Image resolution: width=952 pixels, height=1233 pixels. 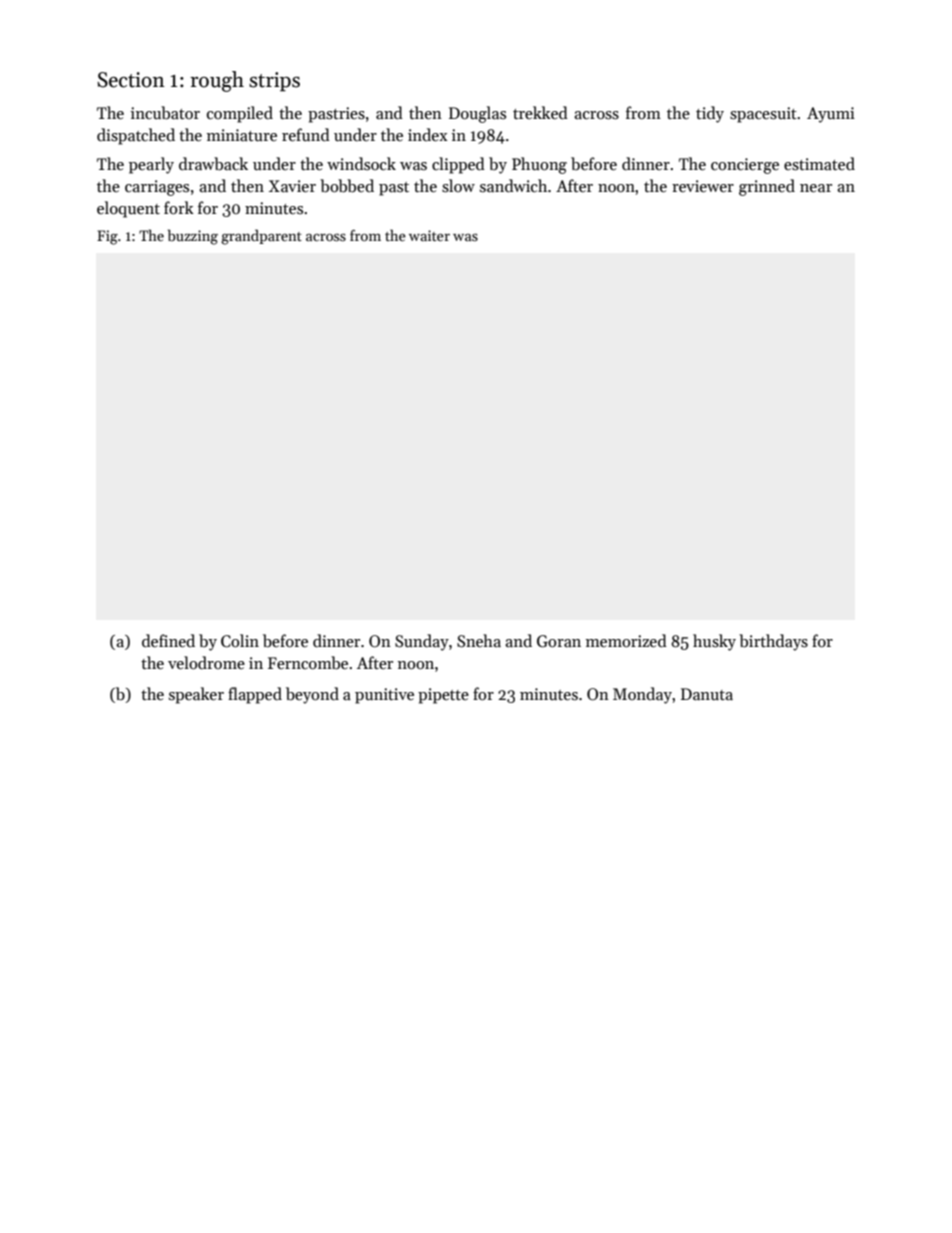 I want to click on Section, so click(x=131, y=80).
